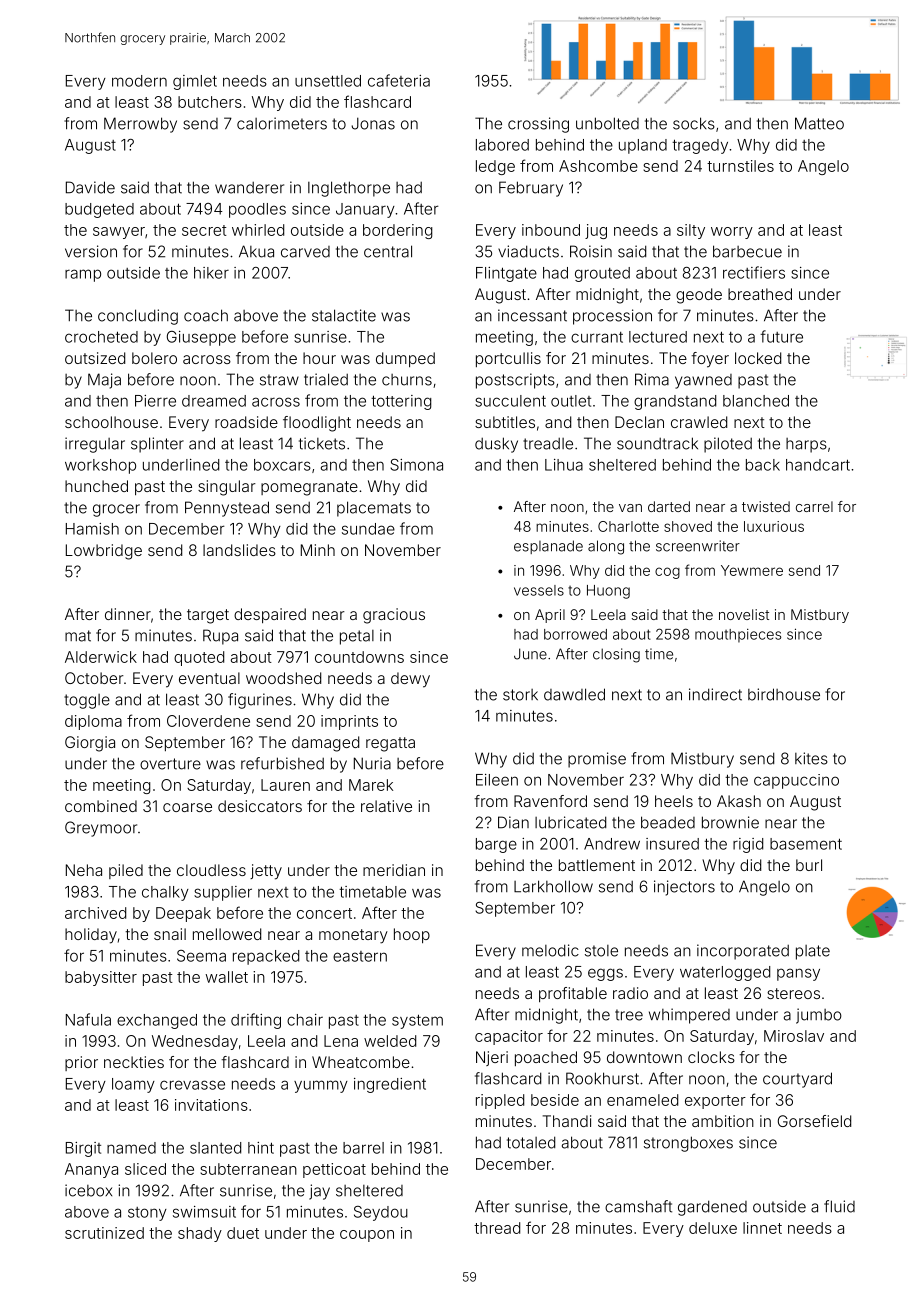 The width and height of the page is (924, 1308). Describe the element at coordinates (243, 1233) in the page. I see `duet` at that location.
